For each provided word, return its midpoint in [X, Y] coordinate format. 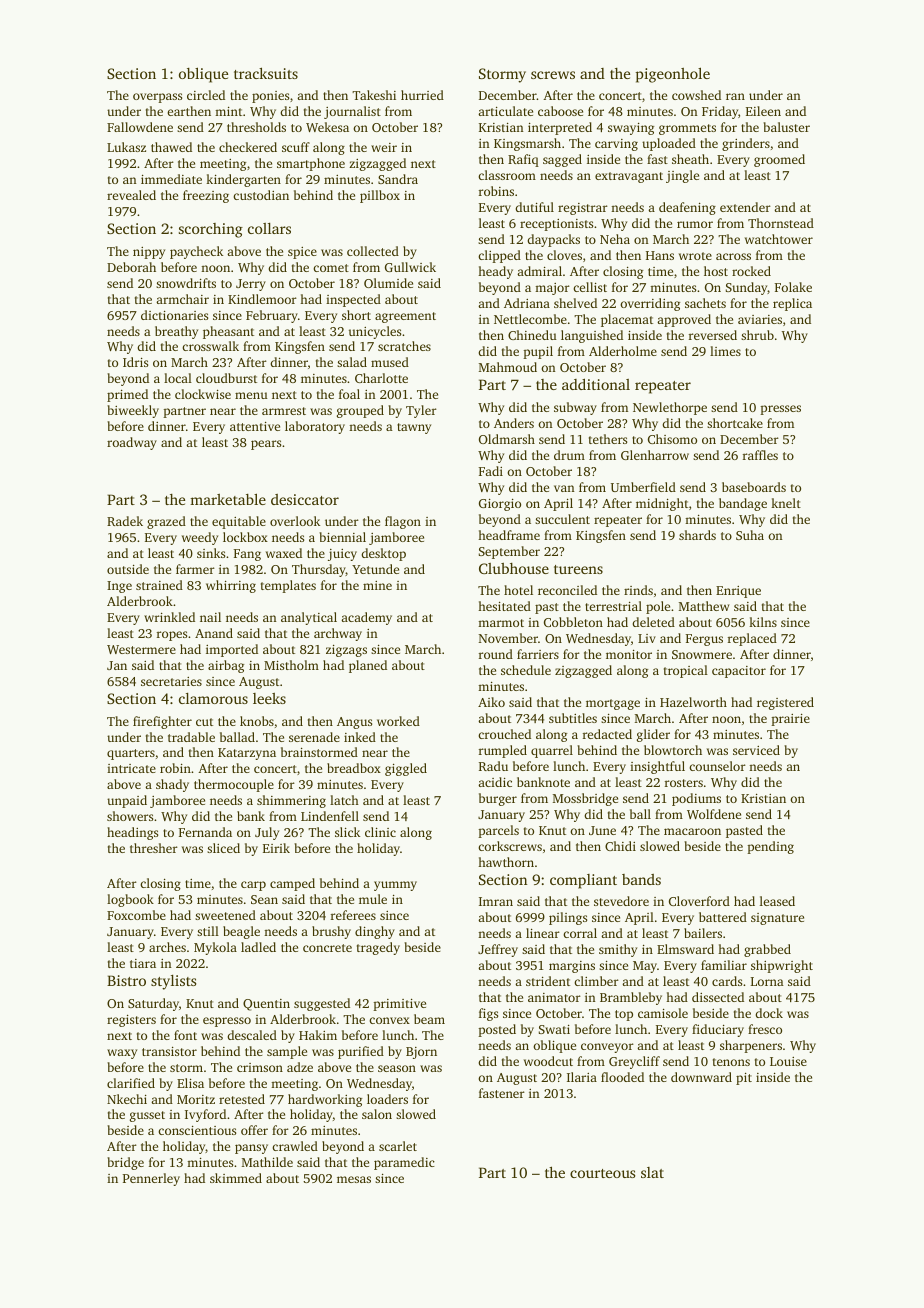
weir [384, 147]
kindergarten [243, 180]
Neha [615, 239]
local [178, 378]
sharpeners [751, 1046]
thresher [154, 848]
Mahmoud [508, 367]
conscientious [197, 1130]
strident [548, 981]
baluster [786, 127]
